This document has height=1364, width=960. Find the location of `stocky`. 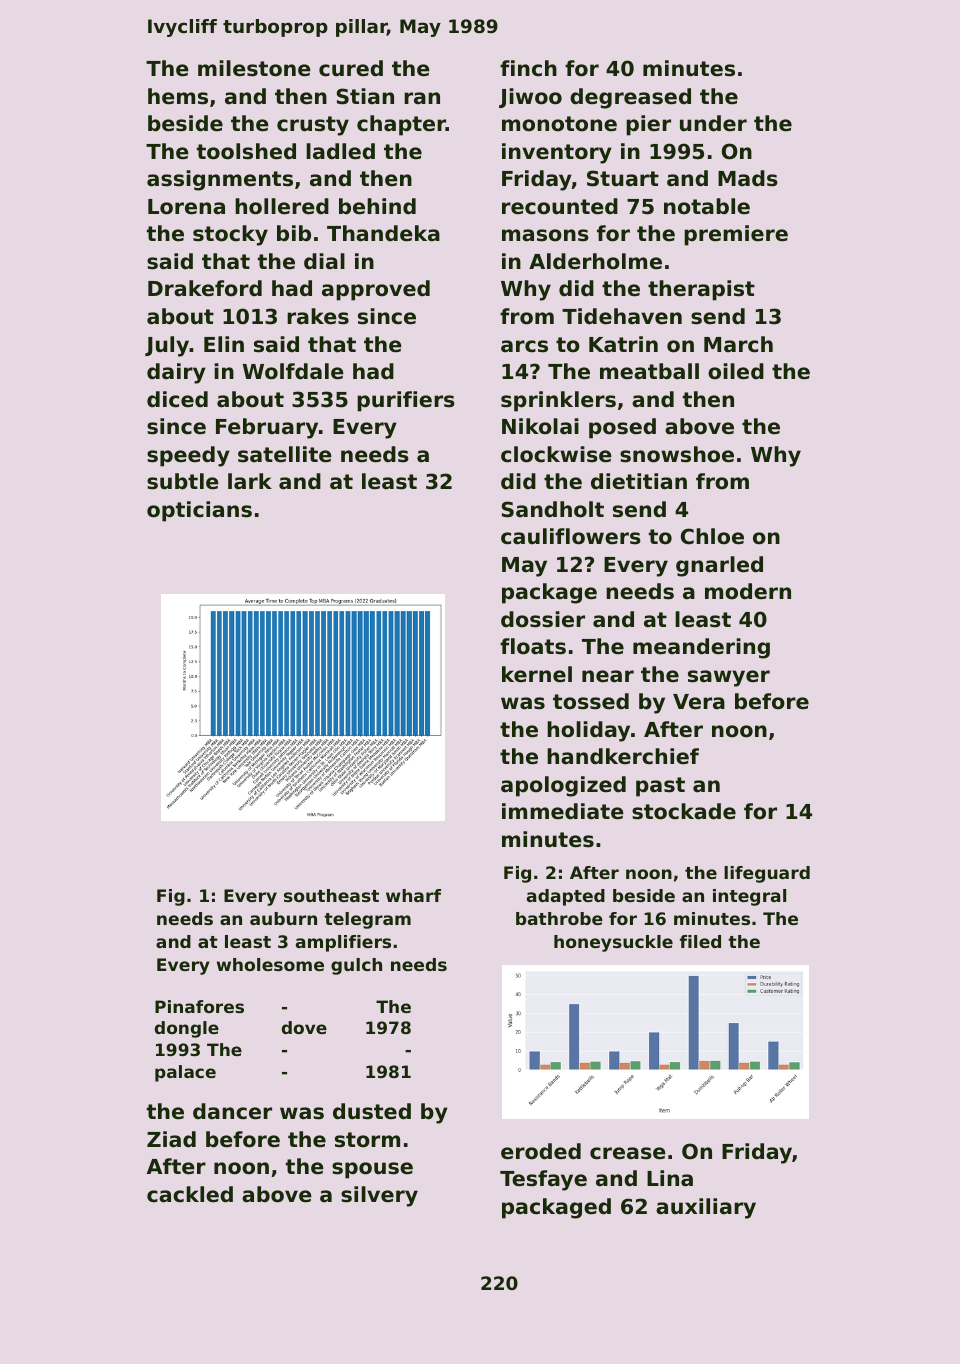

stocky is located at coordinates (230, 235).
